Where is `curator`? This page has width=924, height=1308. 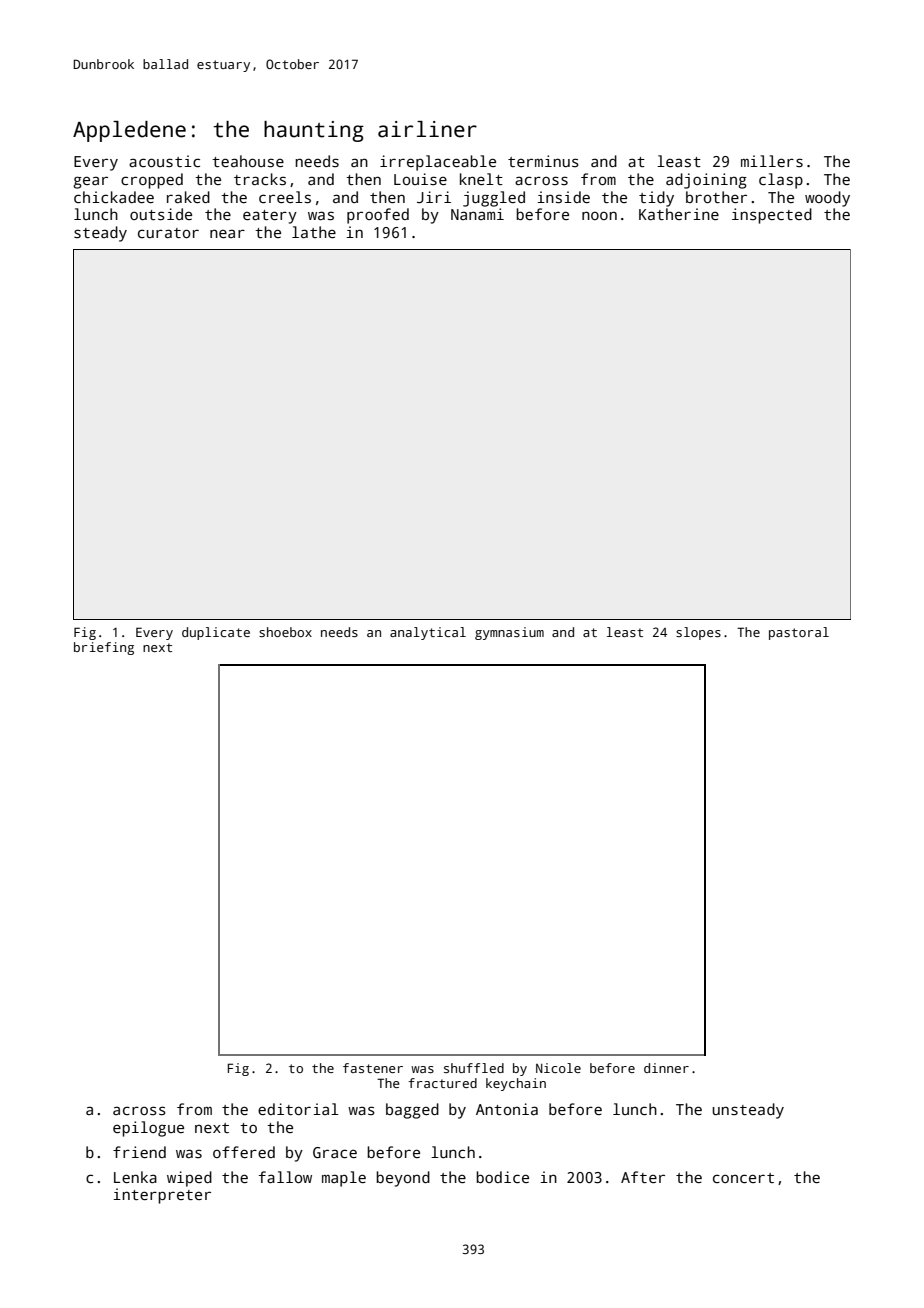
curator is located at coordinates (168, 233).
